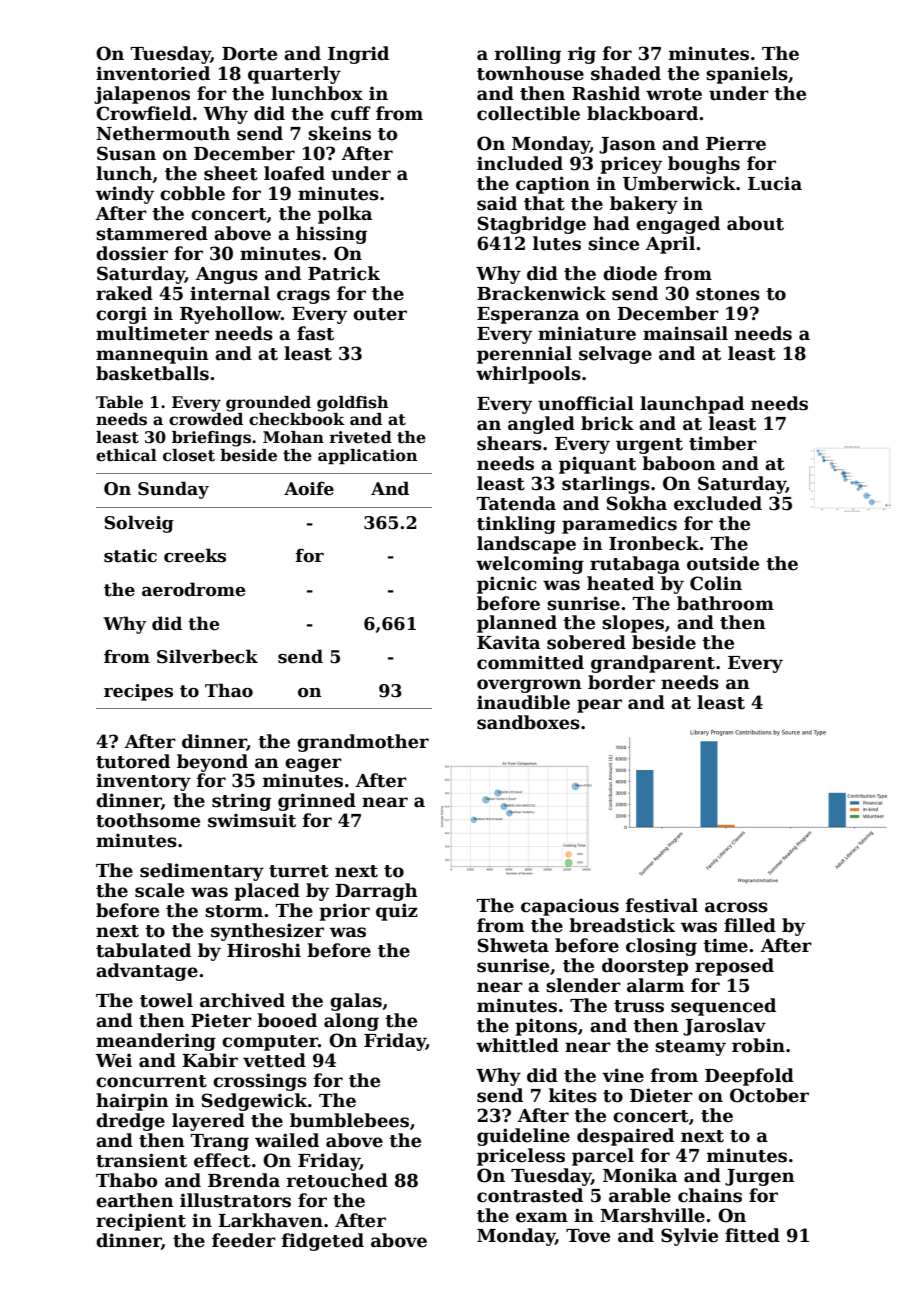 This document has height=1316, width=908. I want to click on said, so click(497, 203).
